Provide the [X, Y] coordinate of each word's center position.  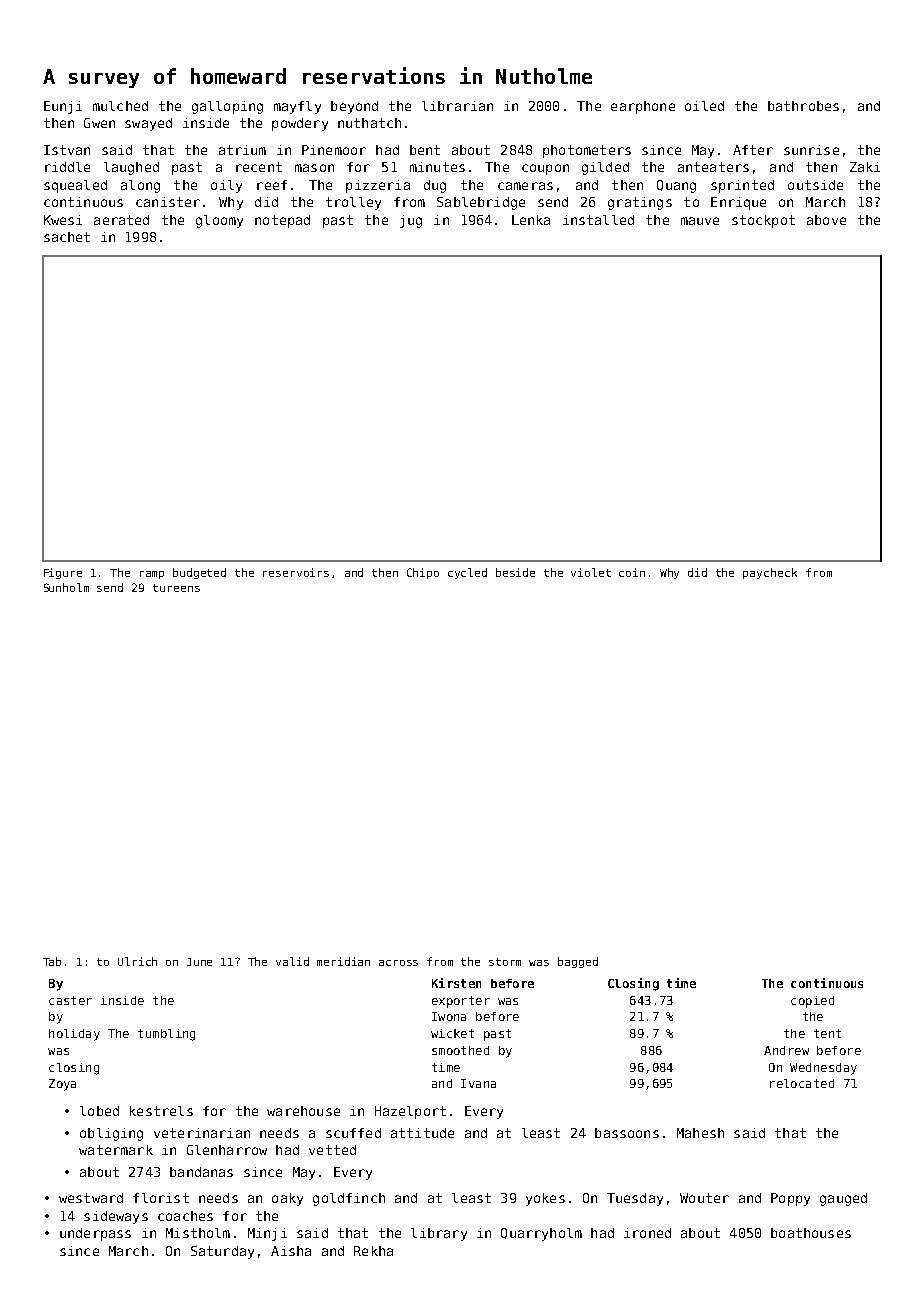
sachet [67, 237]
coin [632, 572]
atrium [242, 150]
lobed [99, 1111]
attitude [422, 1133]
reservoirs [296, 572]
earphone [643, 107]
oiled [704, 106]
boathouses [811, 1233]
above [826, 220]
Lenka [531, 220]
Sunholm [66, 587]
